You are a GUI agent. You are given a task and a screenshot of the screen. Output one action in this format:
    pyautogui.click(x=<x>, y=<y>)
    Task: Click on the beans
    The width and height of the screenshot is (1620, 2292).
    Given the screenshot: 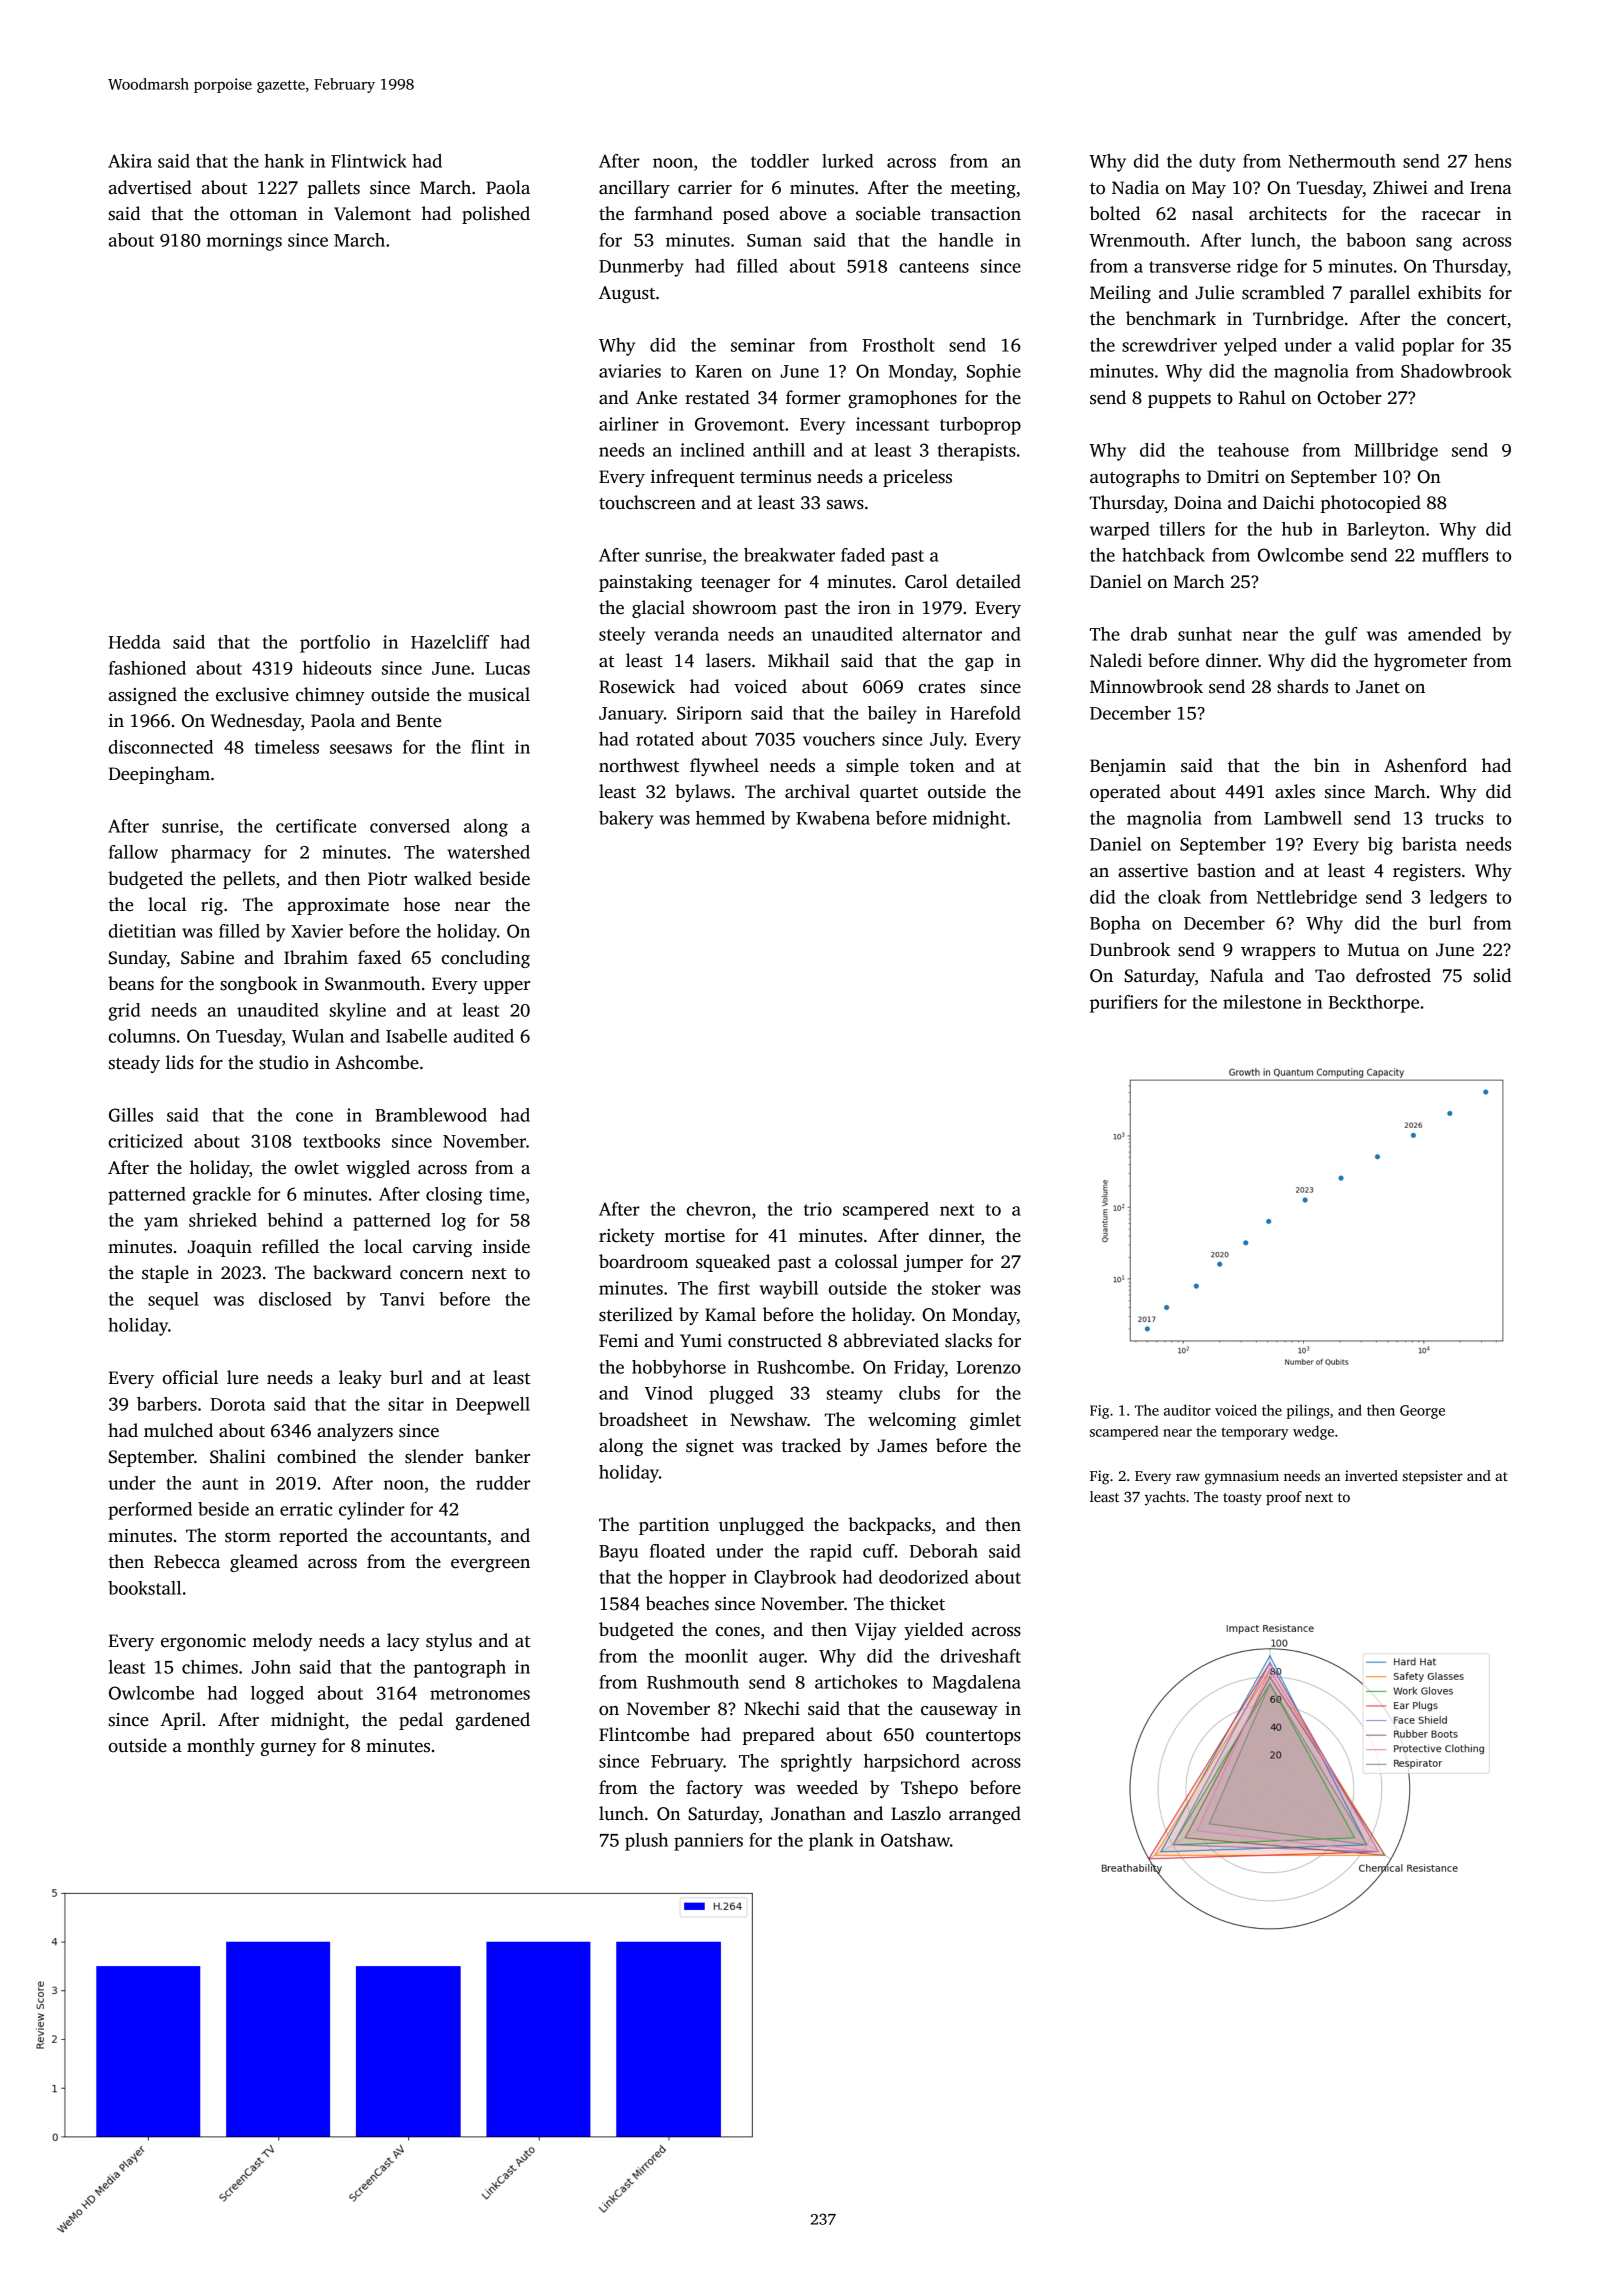 What is the action you would take?
    pyautogui.click(x=131, y=983)
